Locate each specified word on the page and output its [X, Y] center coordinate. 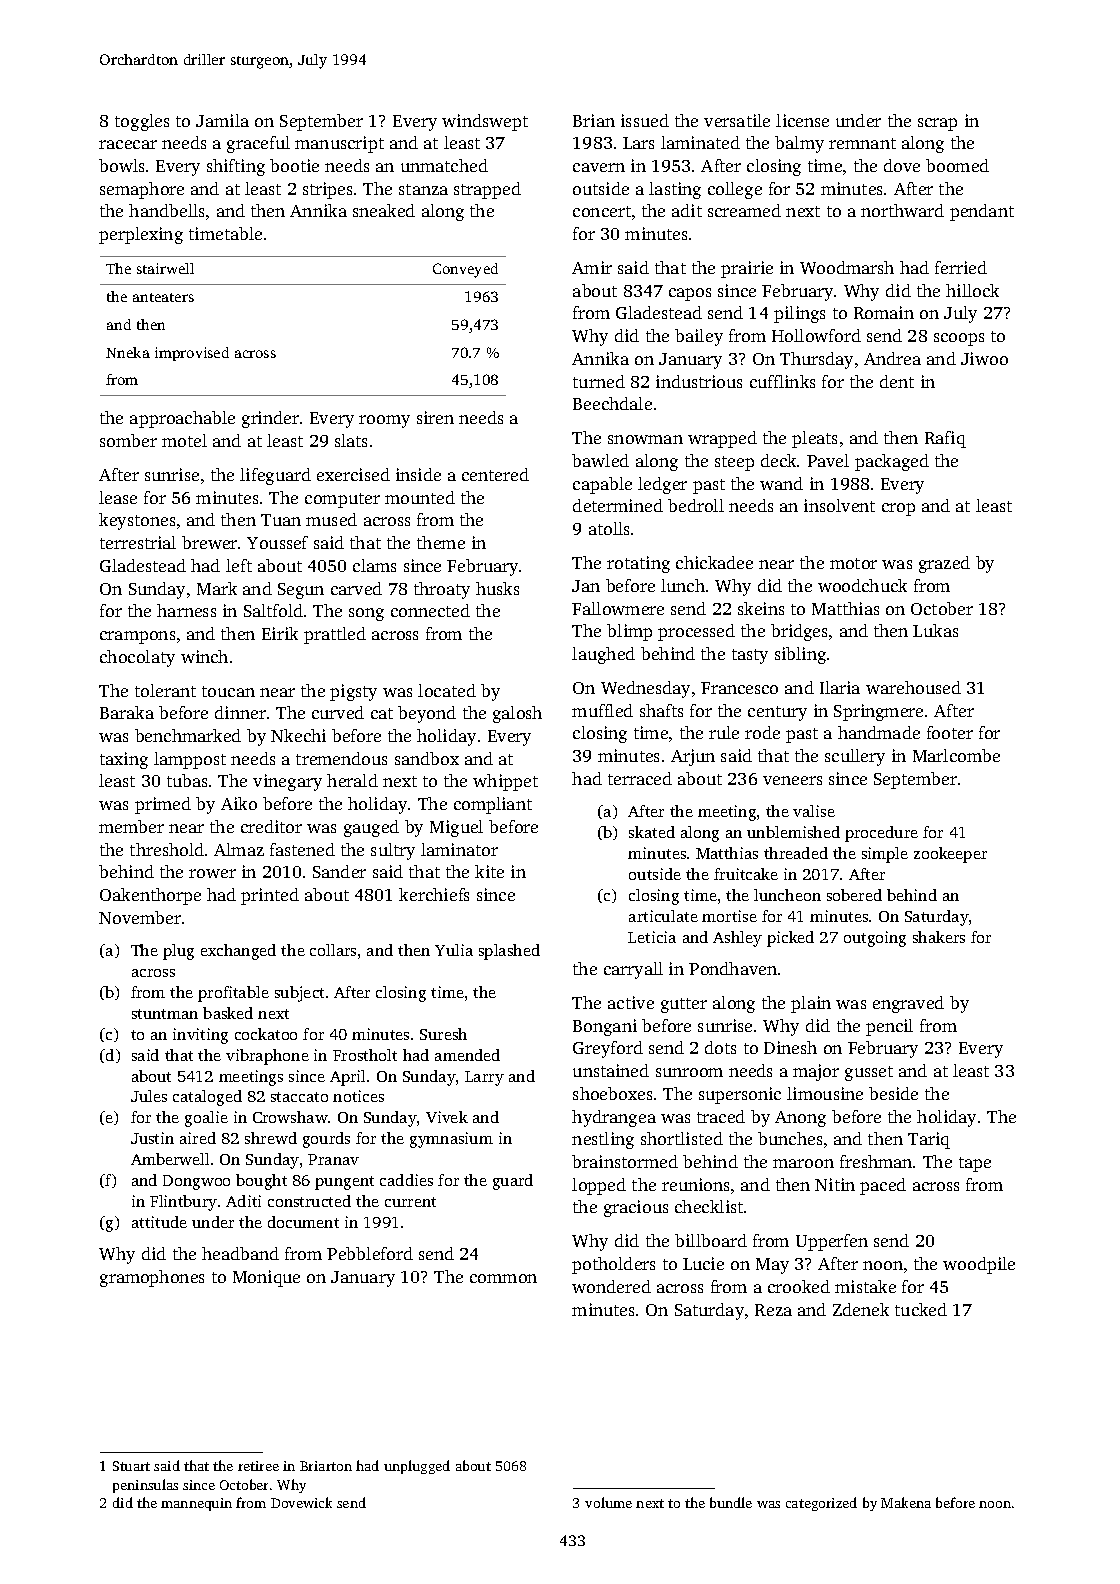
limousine [825, 1093]
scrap [937, 124]
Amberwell [170, 1159]
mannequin [196, 1504]
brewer [209, 542]
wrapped [722, 439]
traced [721, 1116]
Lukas [935, 630]
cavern [599, 167]
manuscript [339, 144]
